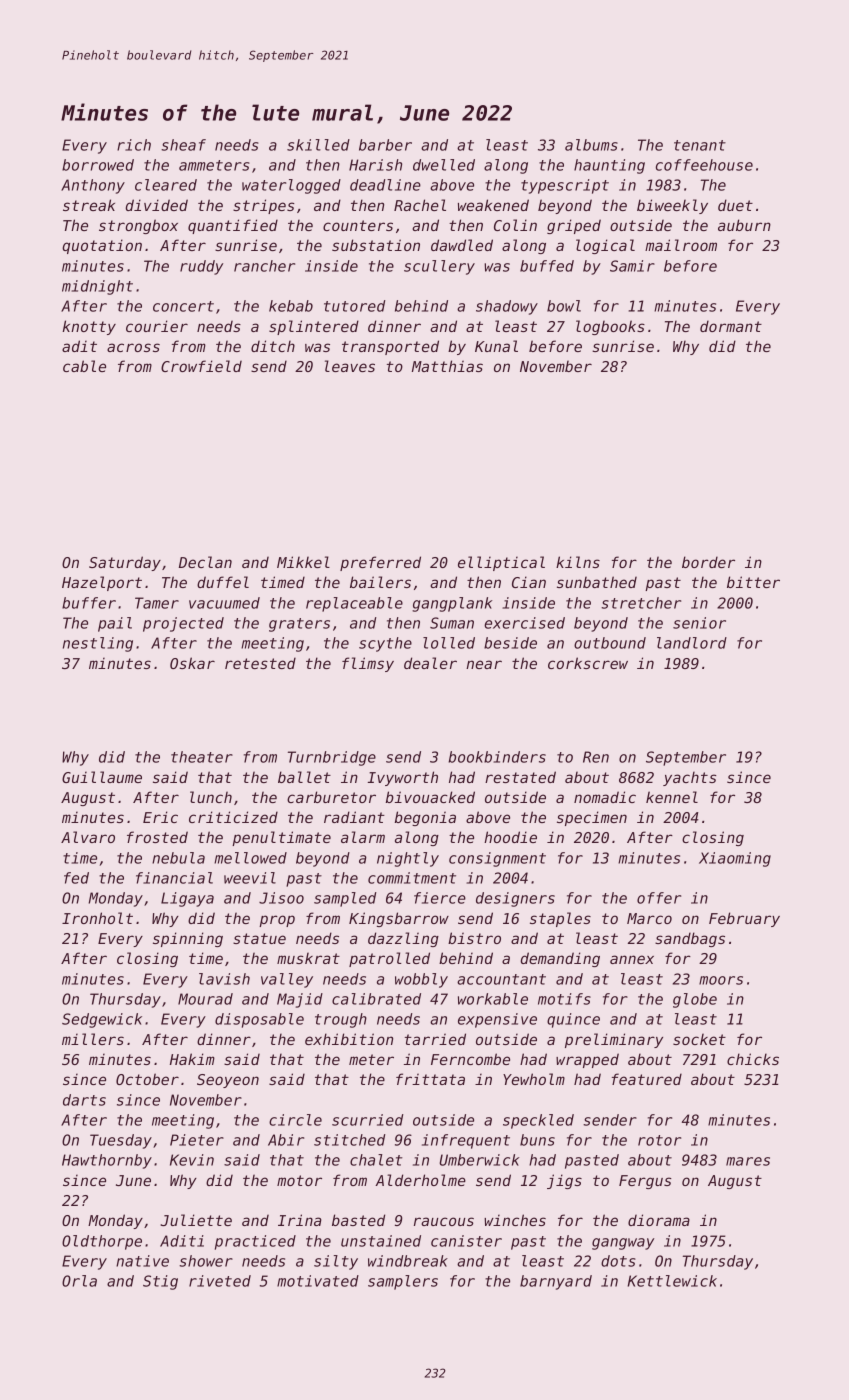 This page has width=849, height=1400. I want to click on tenant, so click(700, 145).
